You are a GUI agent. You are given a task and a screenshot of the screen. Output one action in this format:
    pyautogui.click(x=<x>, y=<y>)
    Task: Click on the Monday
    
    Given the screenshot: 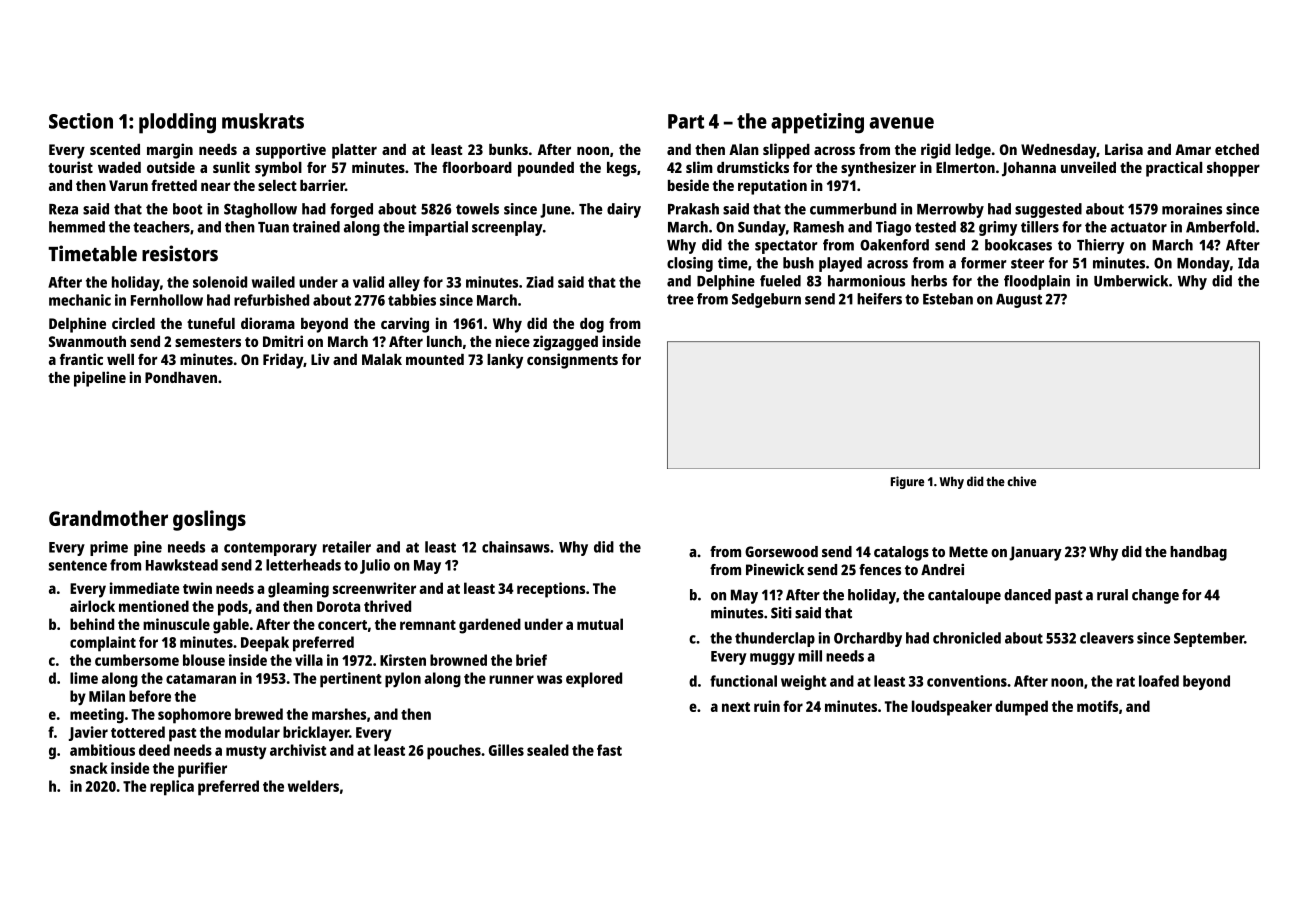 What is the action you would take?
    pyautogui.click(x=1203, y=264)
